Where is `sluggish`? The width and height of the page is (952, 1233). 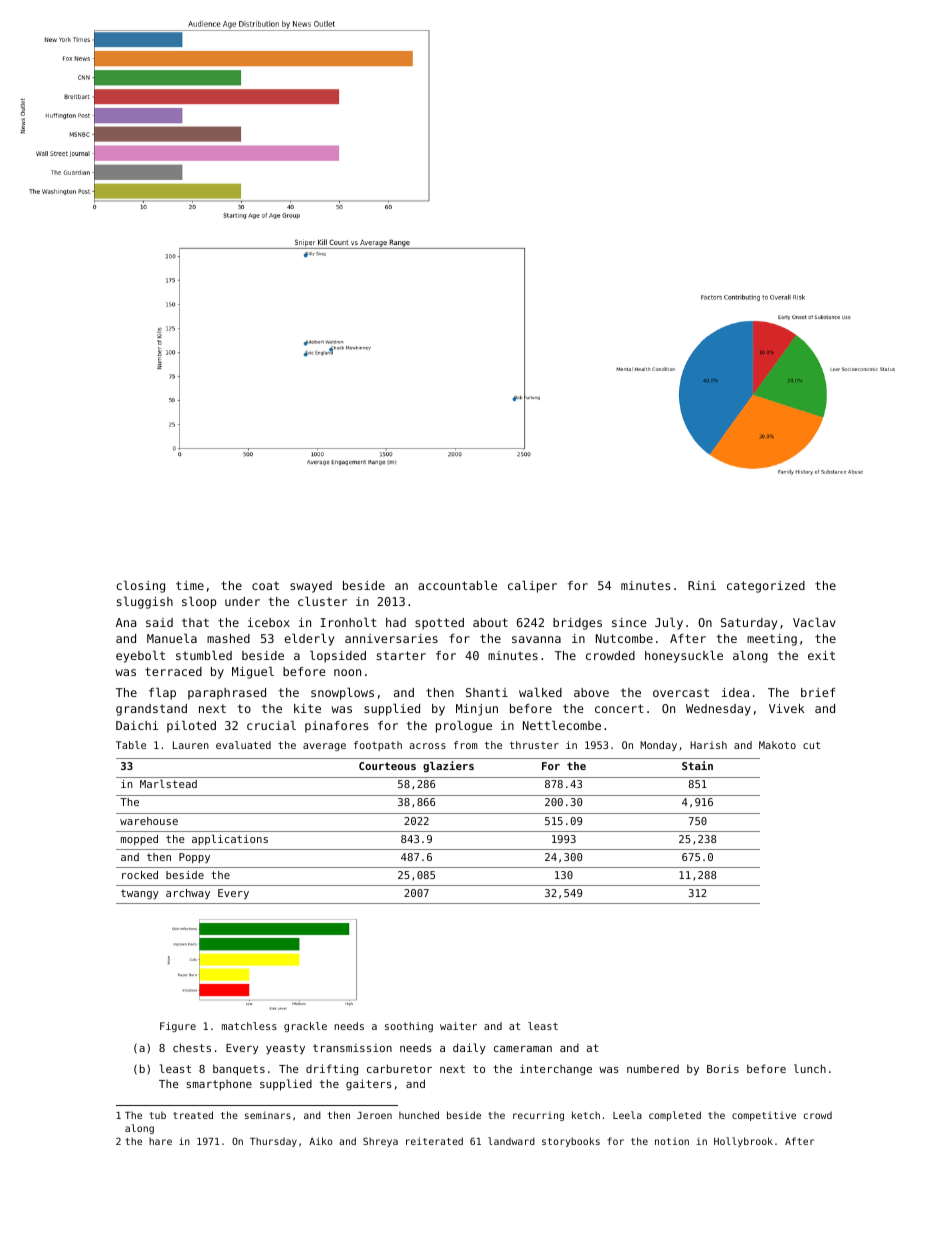 sluggish is located at coordinates (145, 603).
